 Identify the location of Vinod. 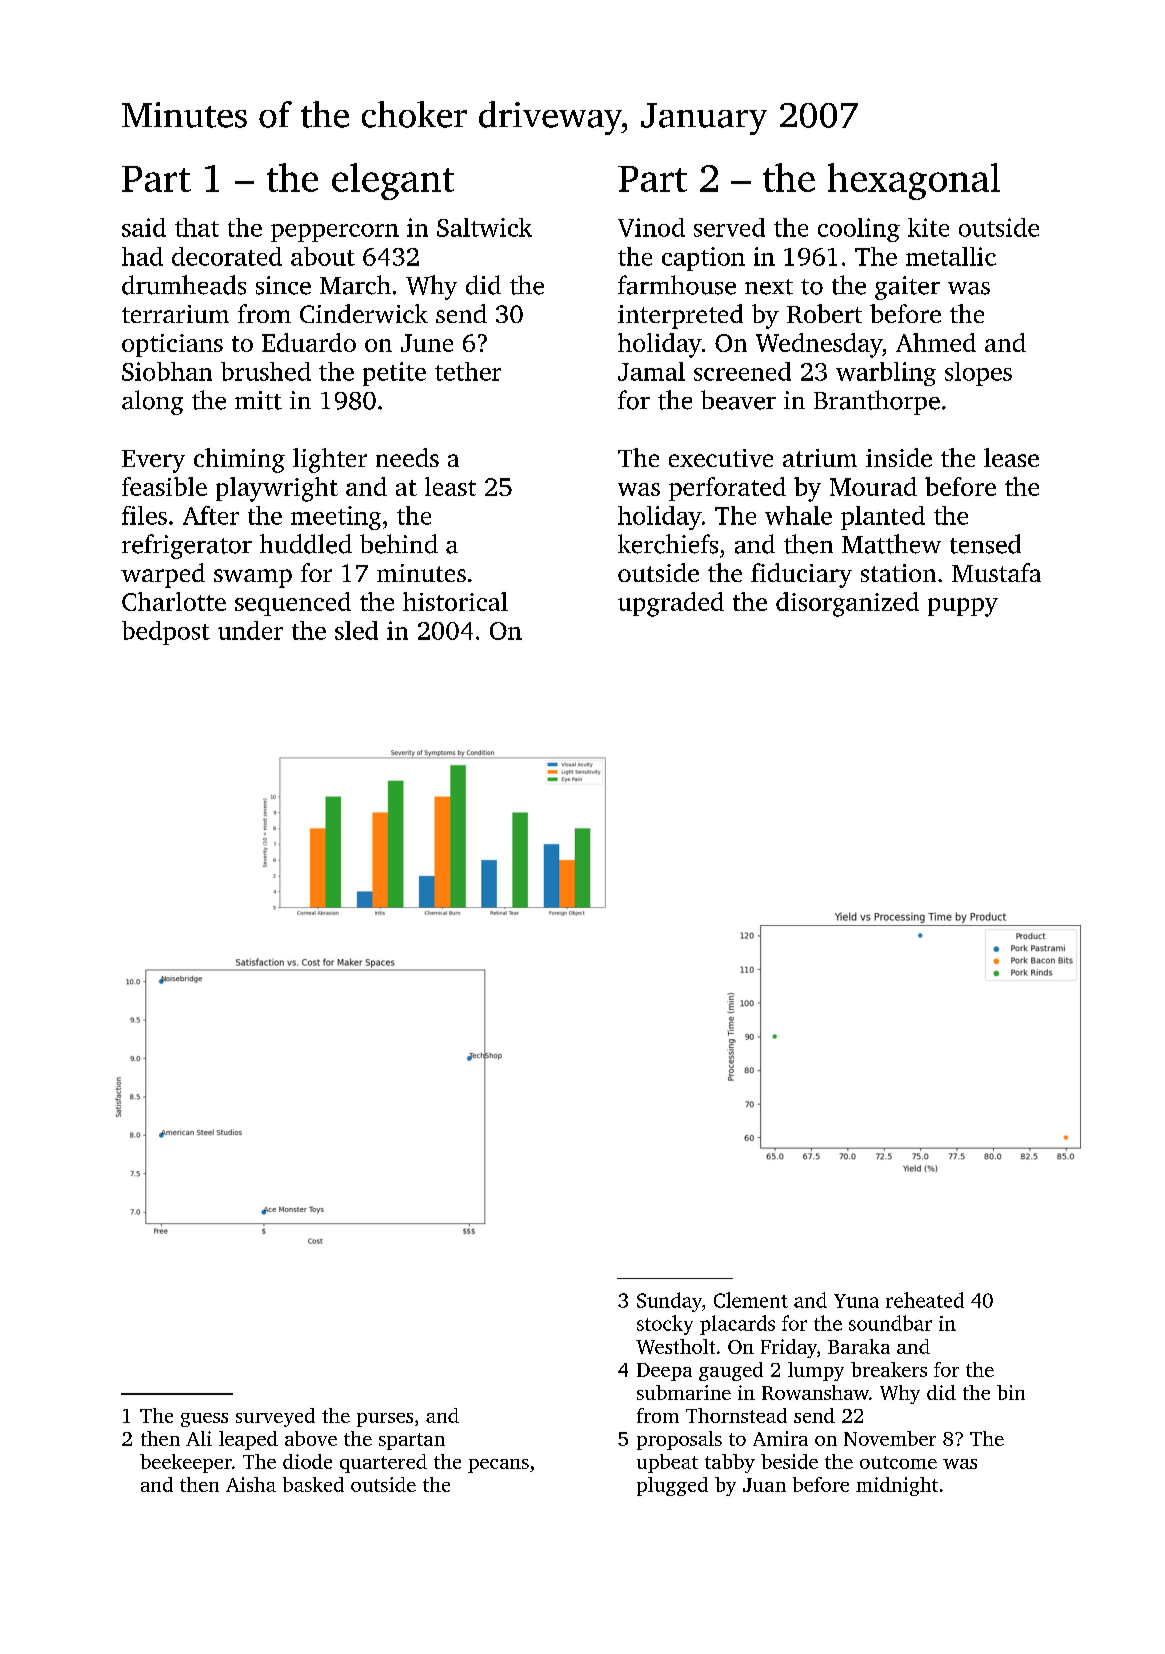
(651, 227).
